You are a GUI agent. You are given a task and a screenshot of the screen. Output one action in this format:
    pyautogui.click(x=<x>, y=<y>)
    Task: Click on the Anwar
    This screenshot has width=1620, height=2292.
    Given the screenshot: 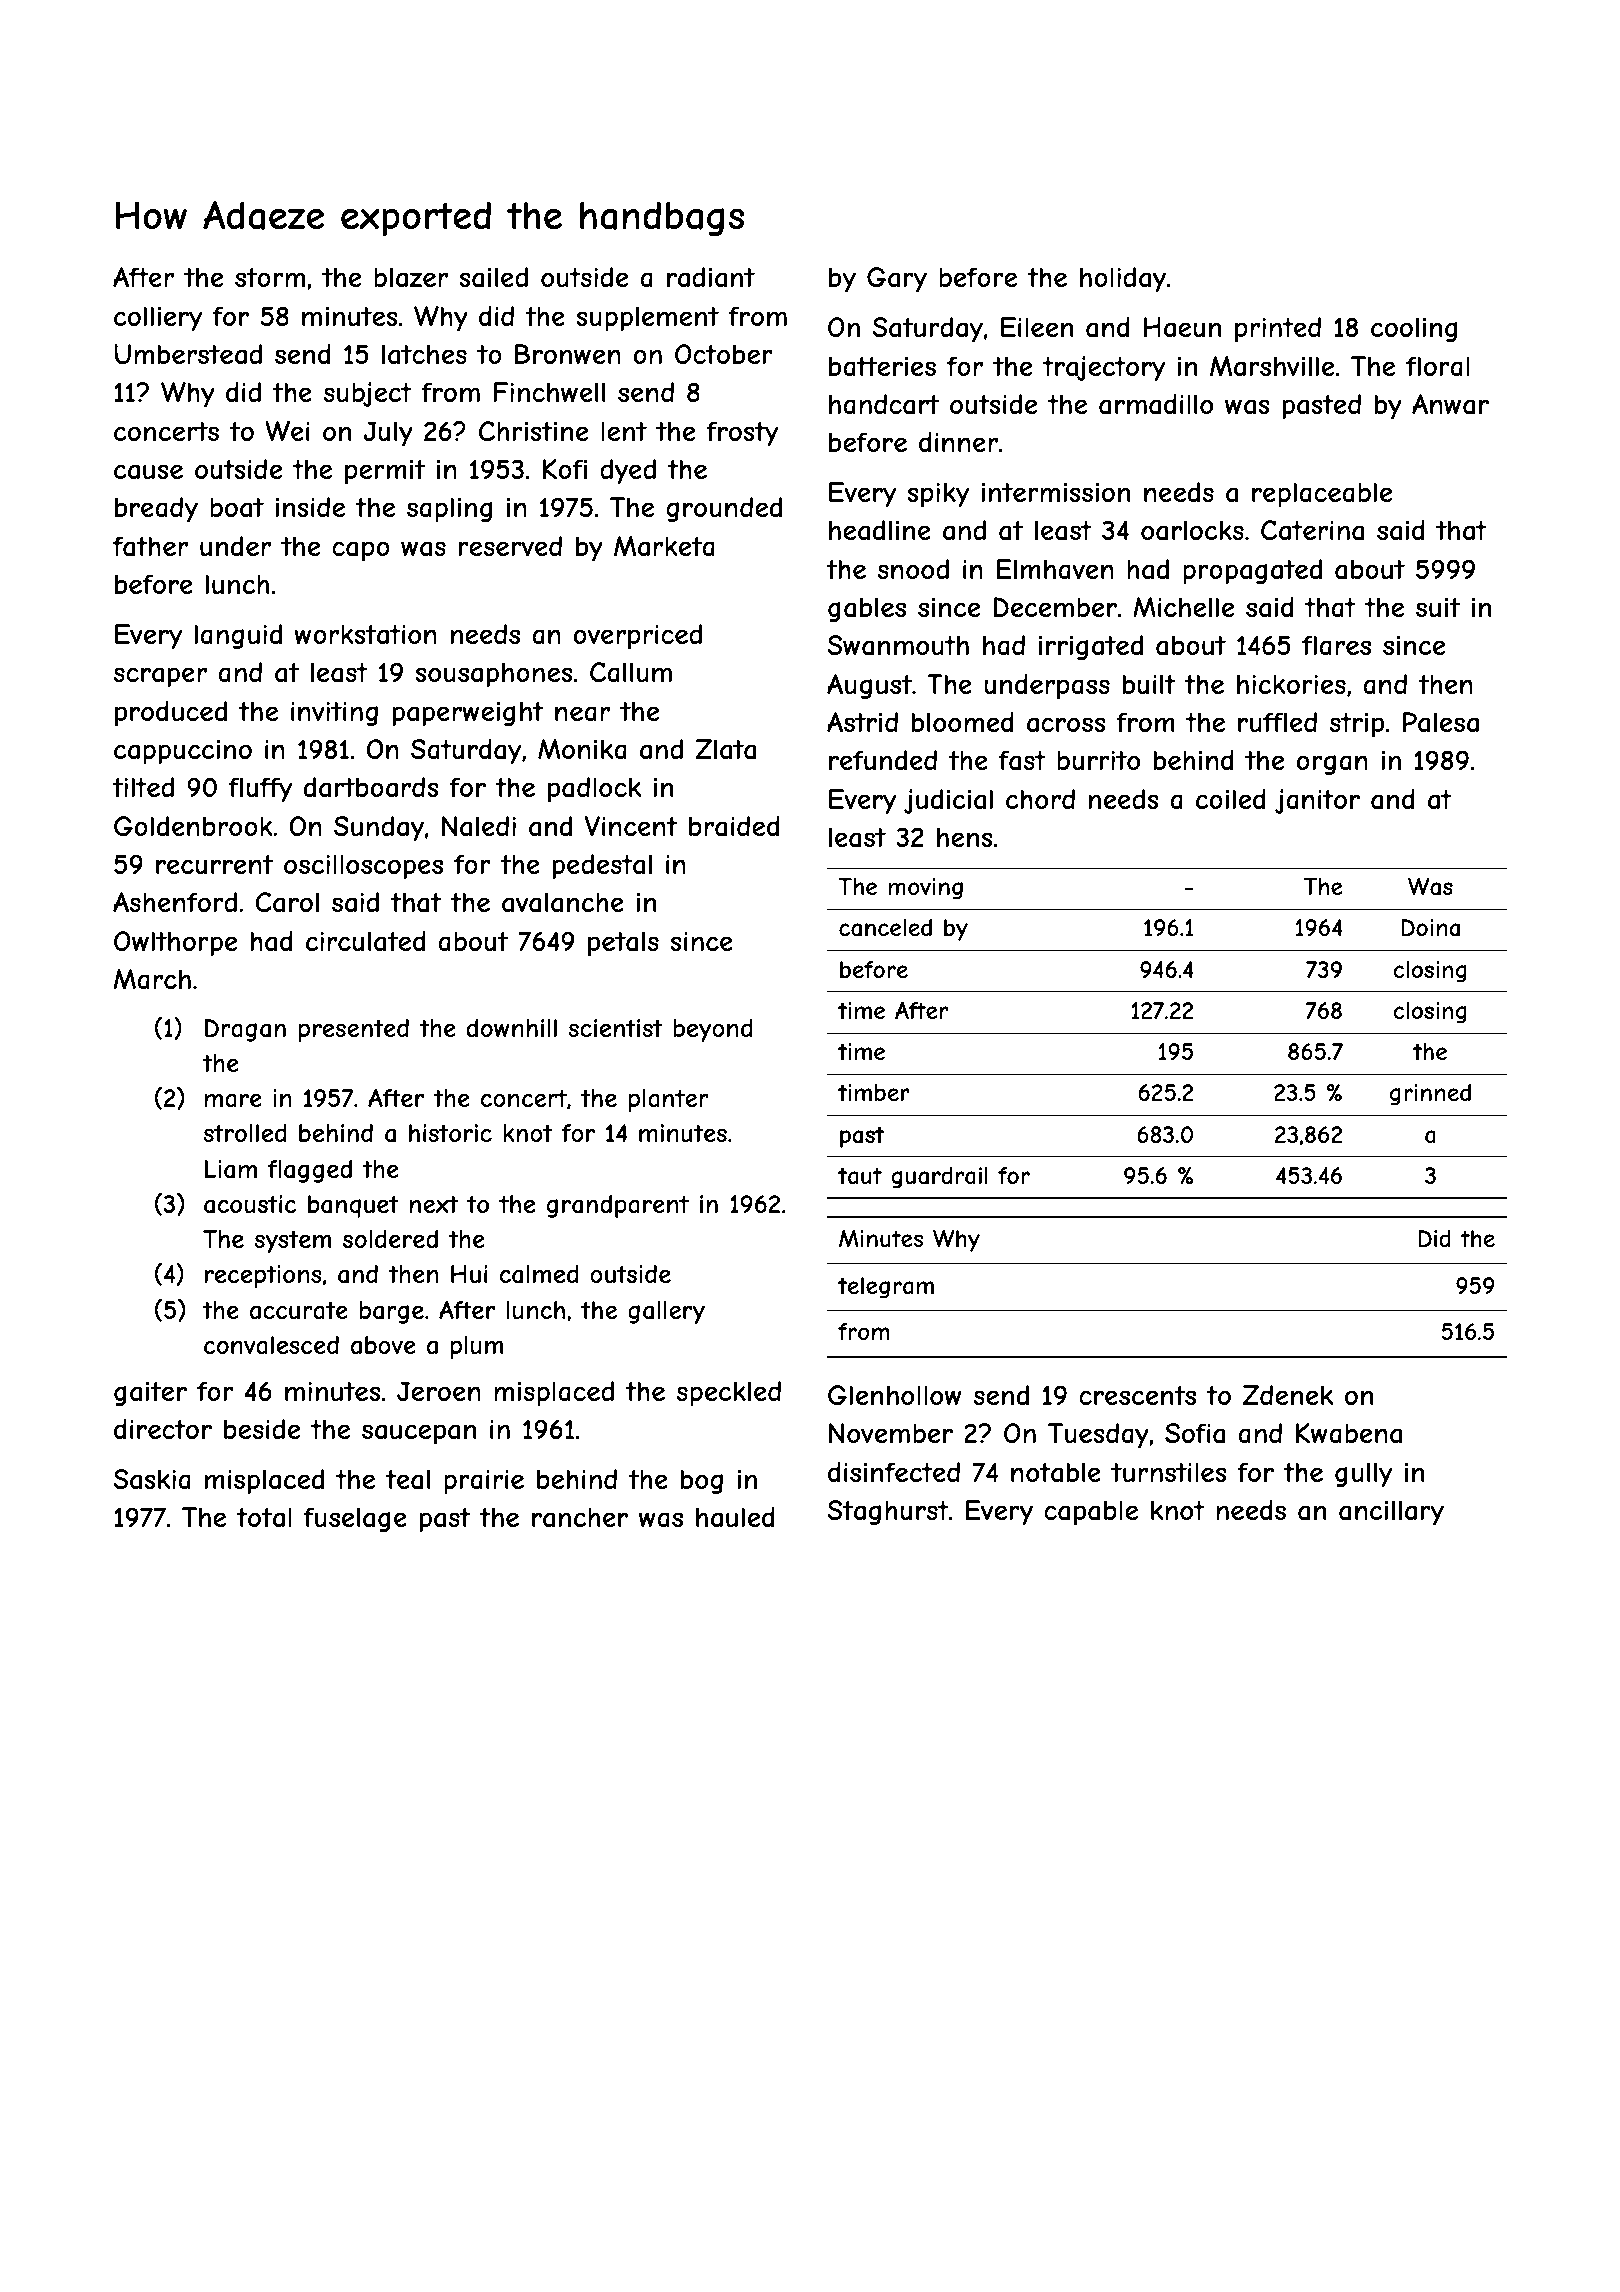 What is the action you would take?
    pyautogui.click(x=1450, y=404)
